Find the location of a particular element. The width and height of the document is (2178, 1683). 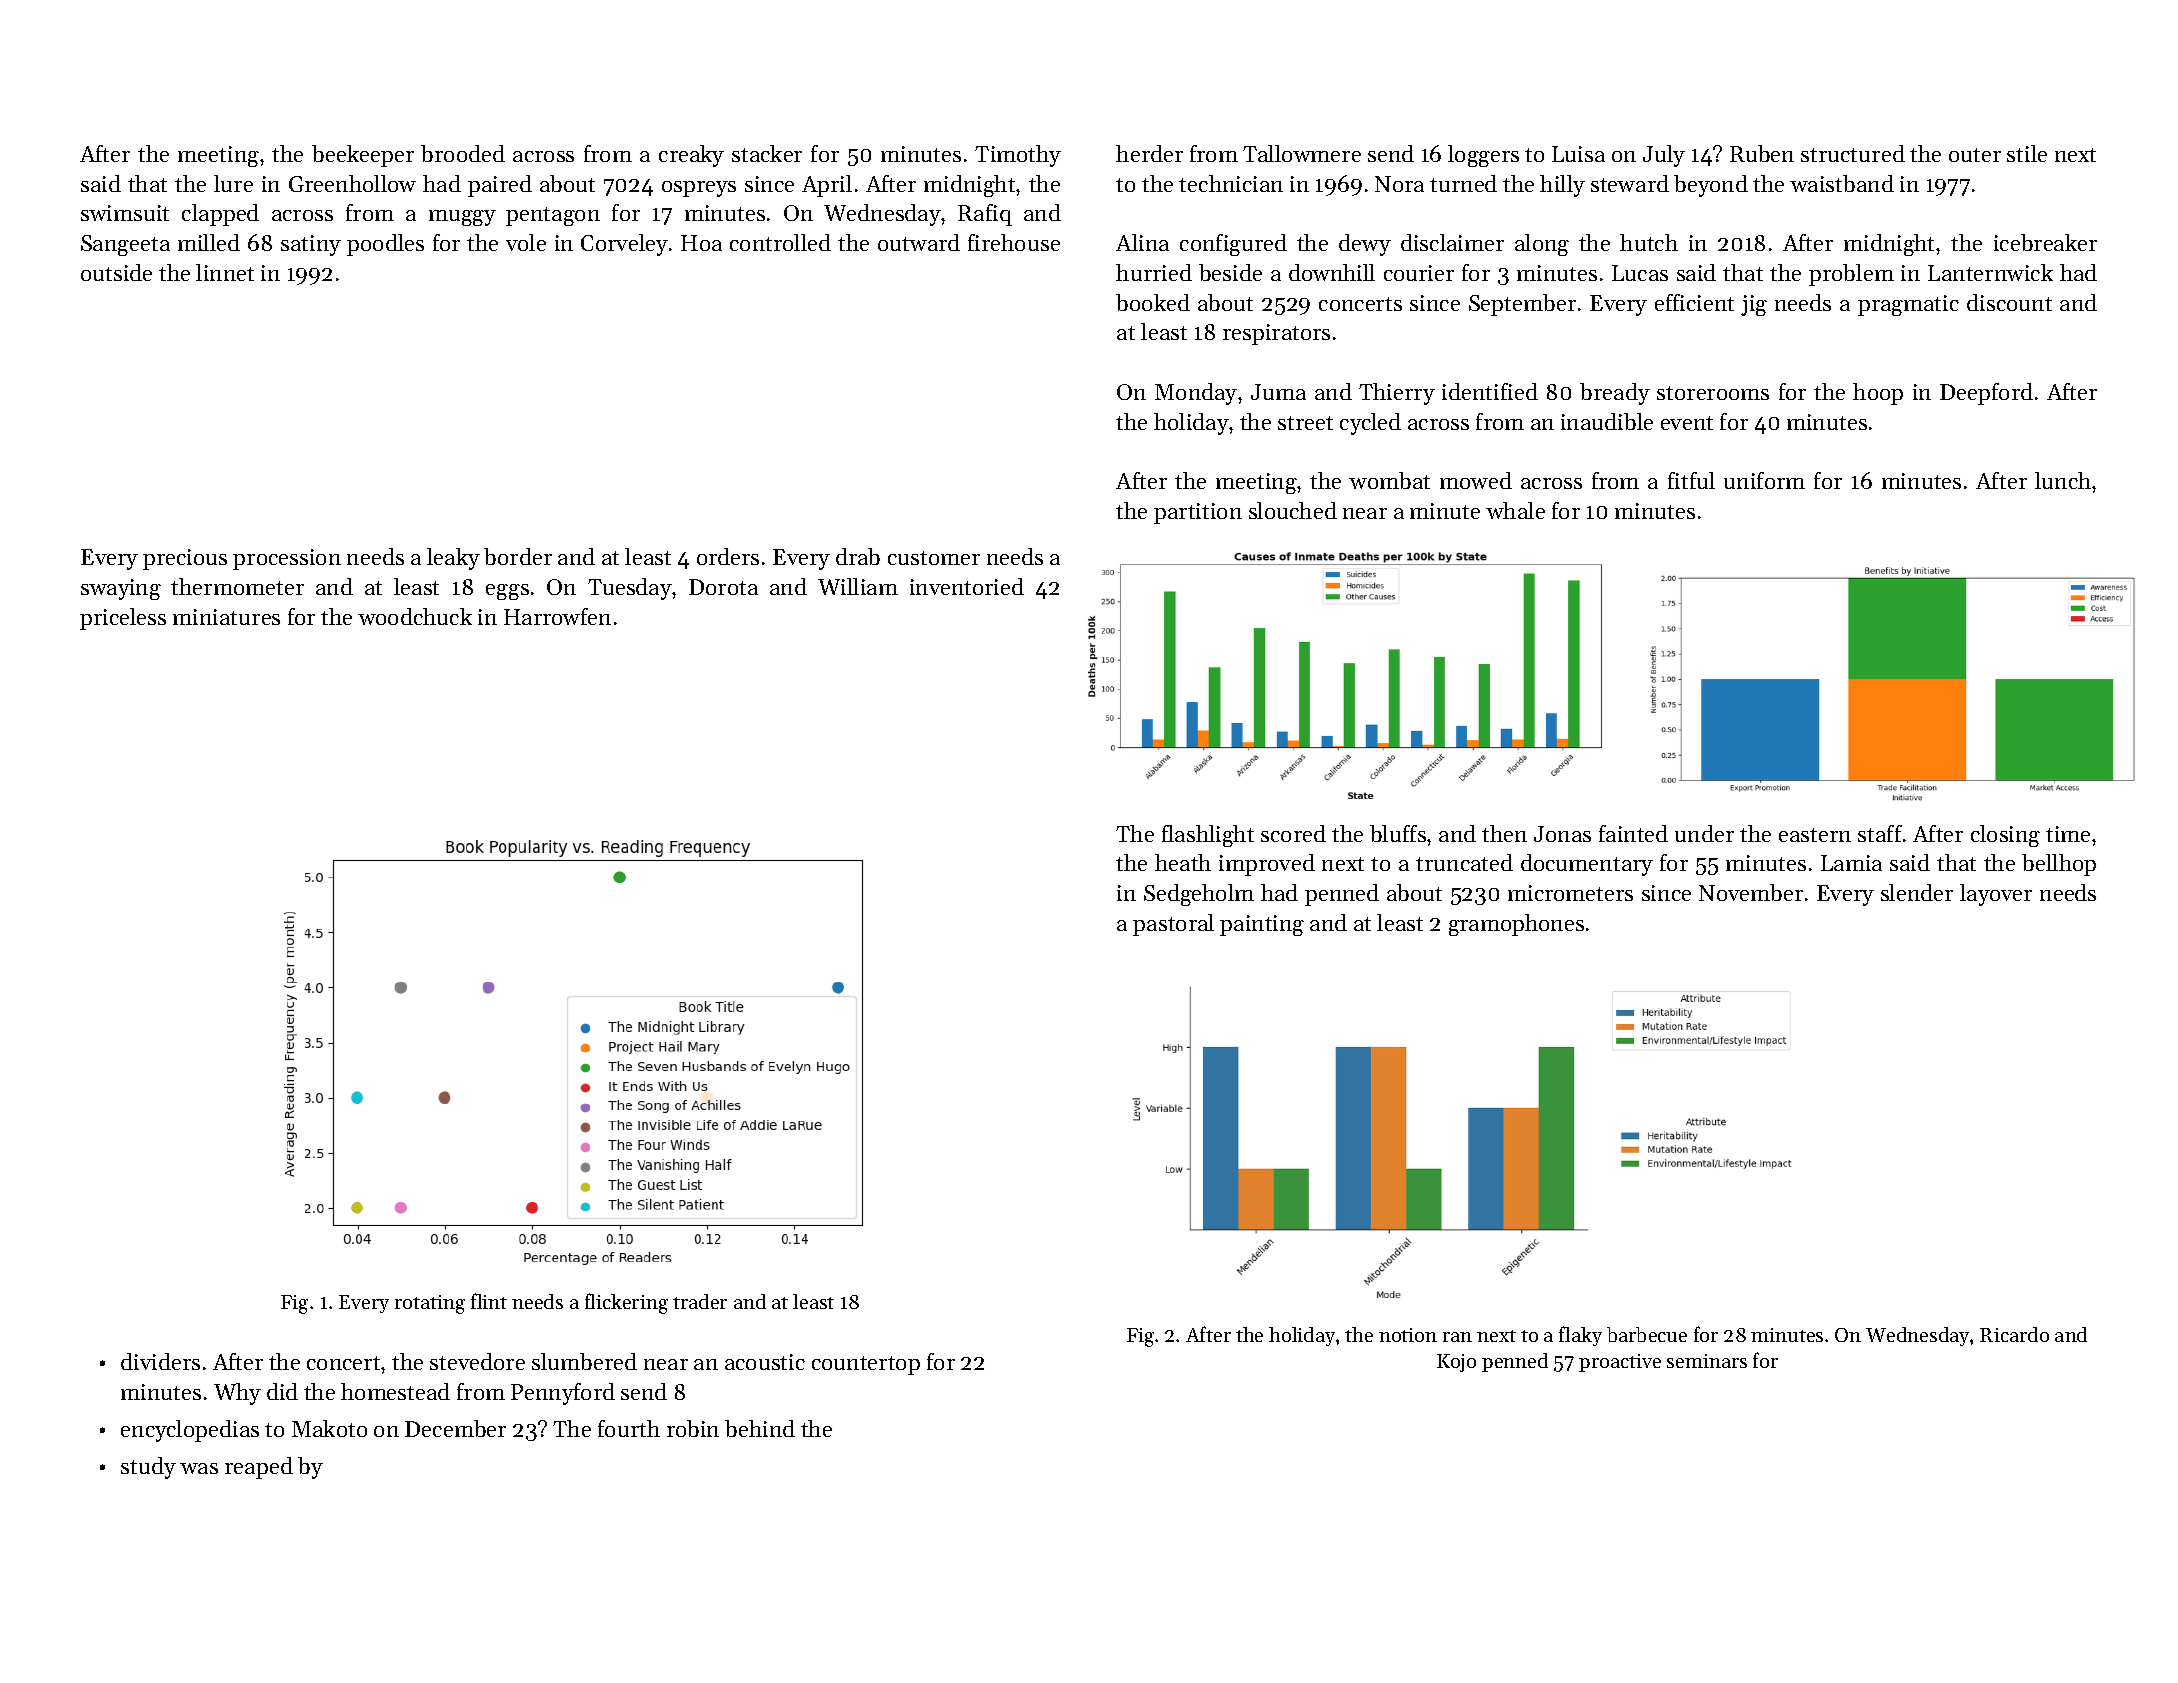

miniatures is located at coordinates (226, 617).
